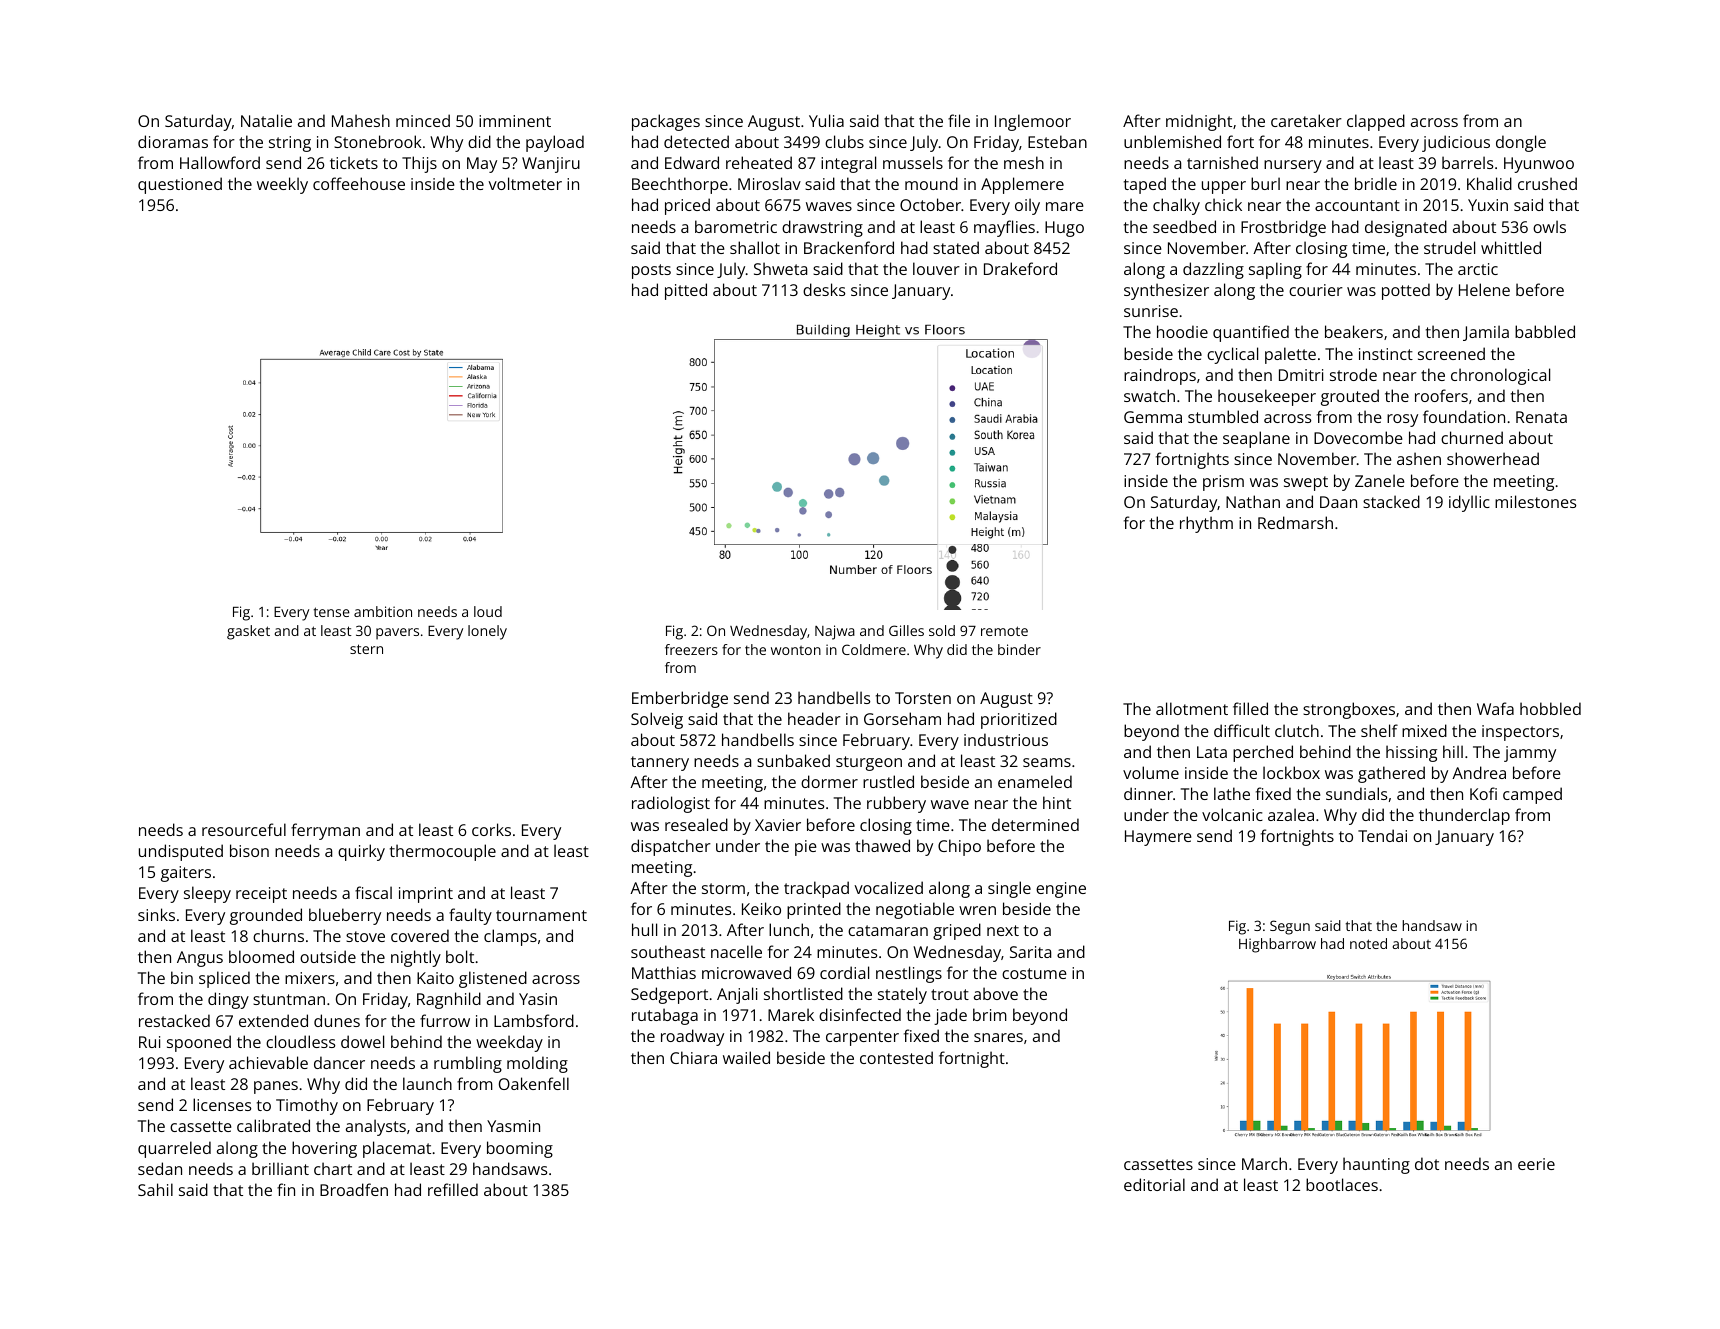  I want to click on Redmarsh, so click(1295, 522).
